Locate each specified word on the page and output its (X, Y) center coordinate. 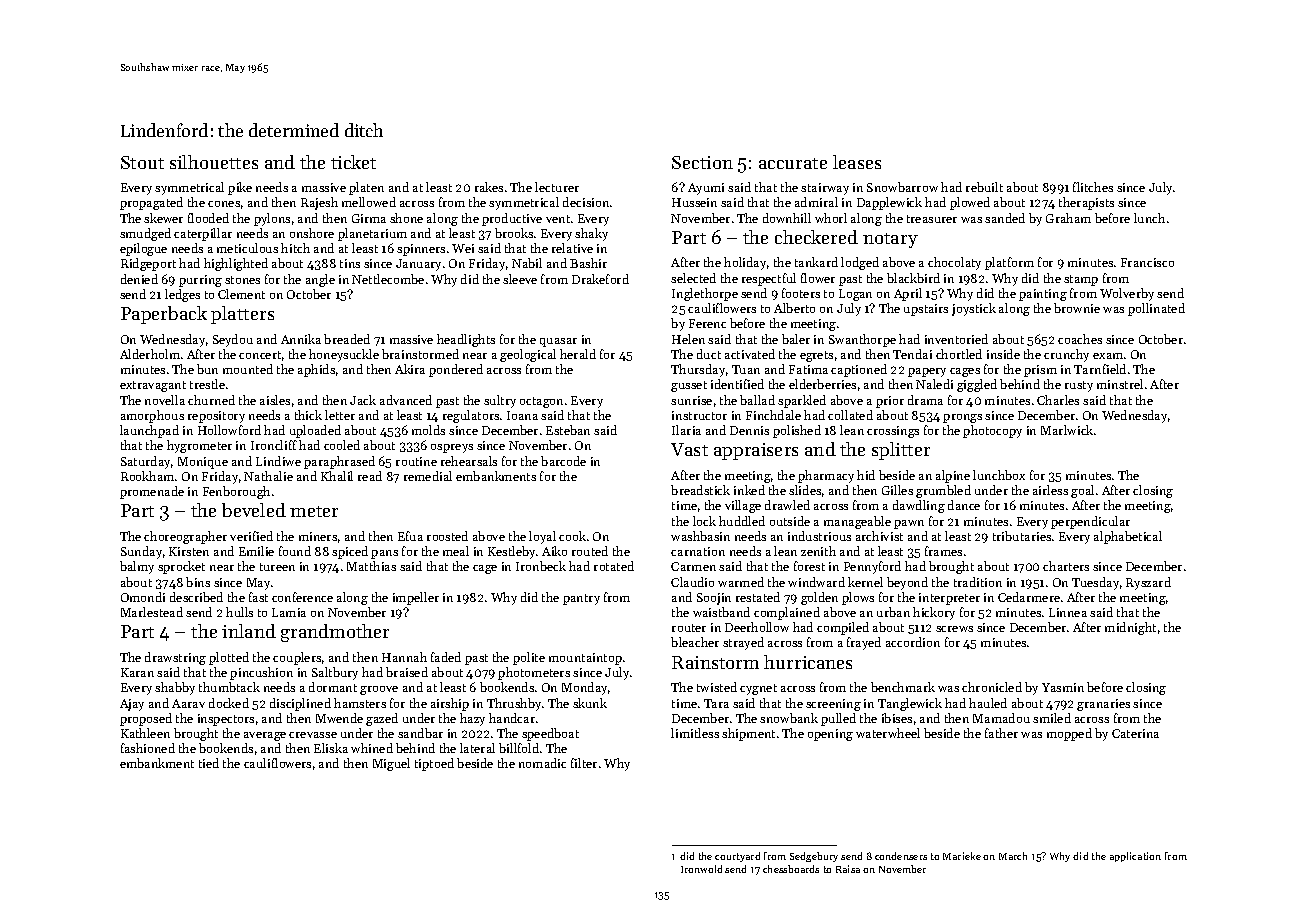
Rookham (147, 476)
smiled (1052, 718)
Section (702, 162)
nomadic (542, 763)
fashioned (148, 748)
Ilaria (686, 430)
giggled (977, 385)
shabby (175, 688)
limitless (695, 733)
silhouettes (214, 162)
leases (857, 162)
